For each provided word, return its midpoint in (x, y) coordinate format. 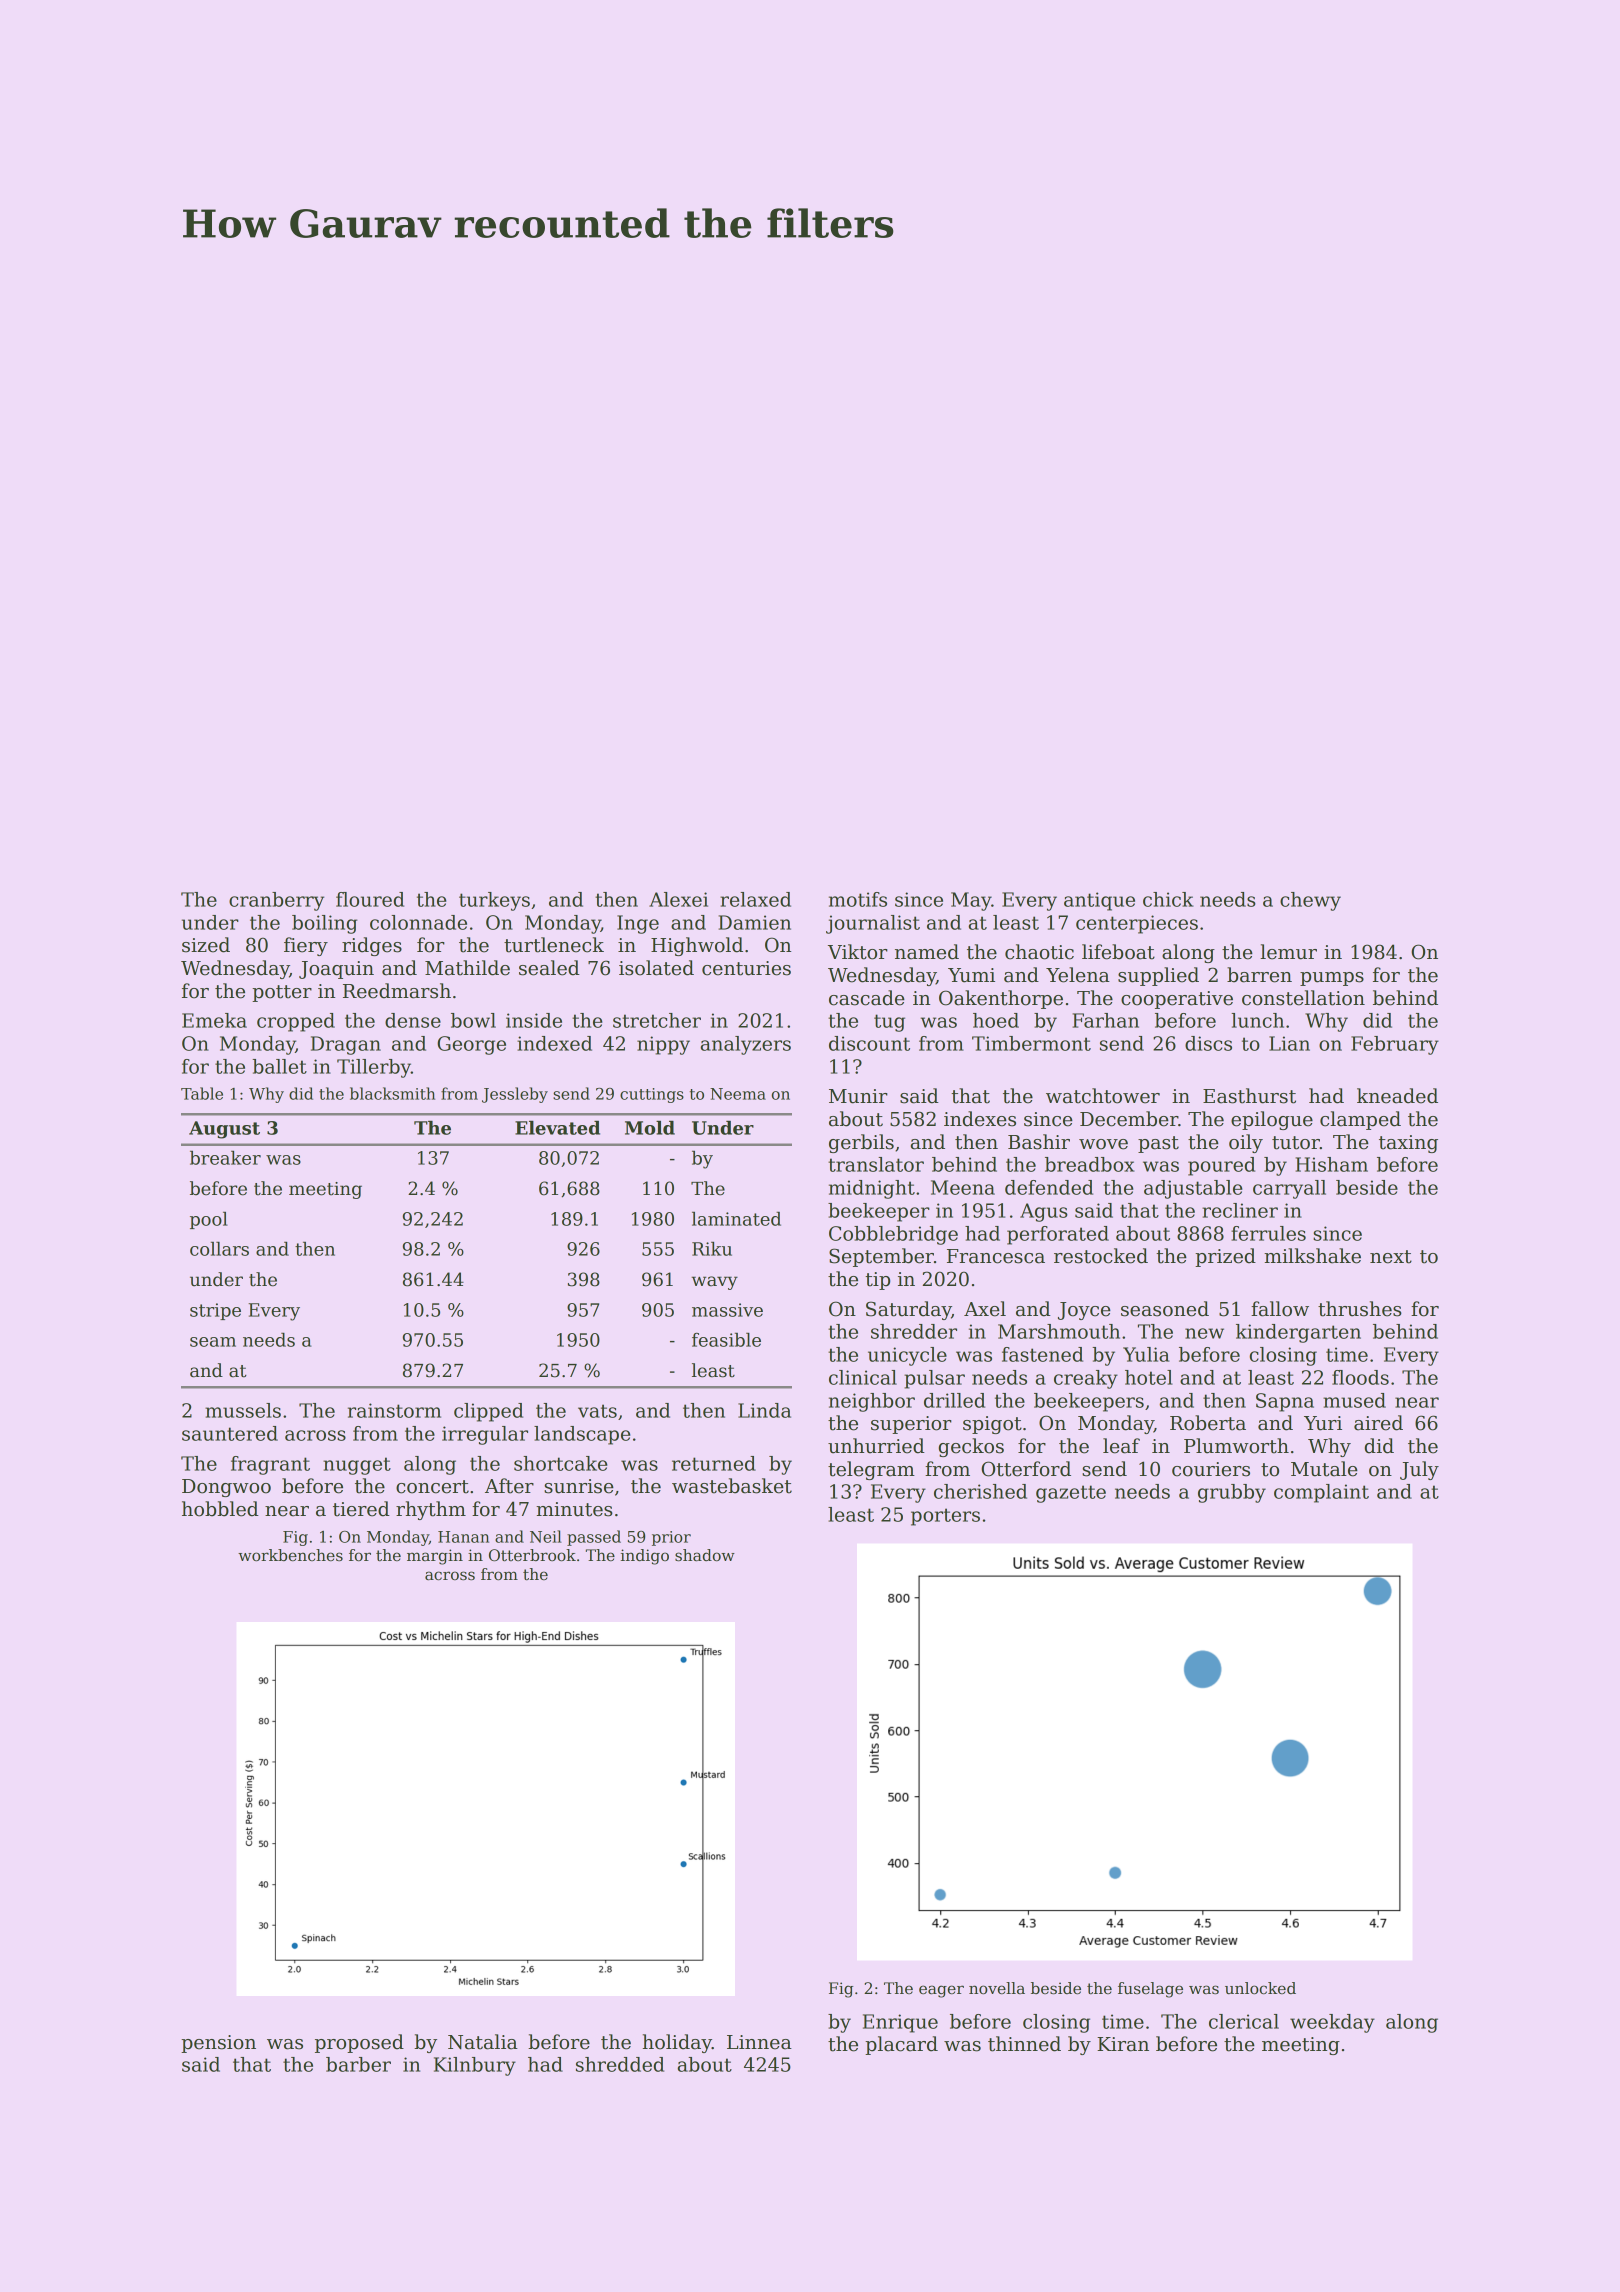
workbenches (290, 1555)
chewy (1310, 901)
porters (945, 1517)
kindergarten (1298, 1333)
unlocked (1260, 1988)
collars (219, 1249)
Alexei (678, 899)
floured (370, 899)
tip (877, 1281)
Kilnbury (475, 2066)
